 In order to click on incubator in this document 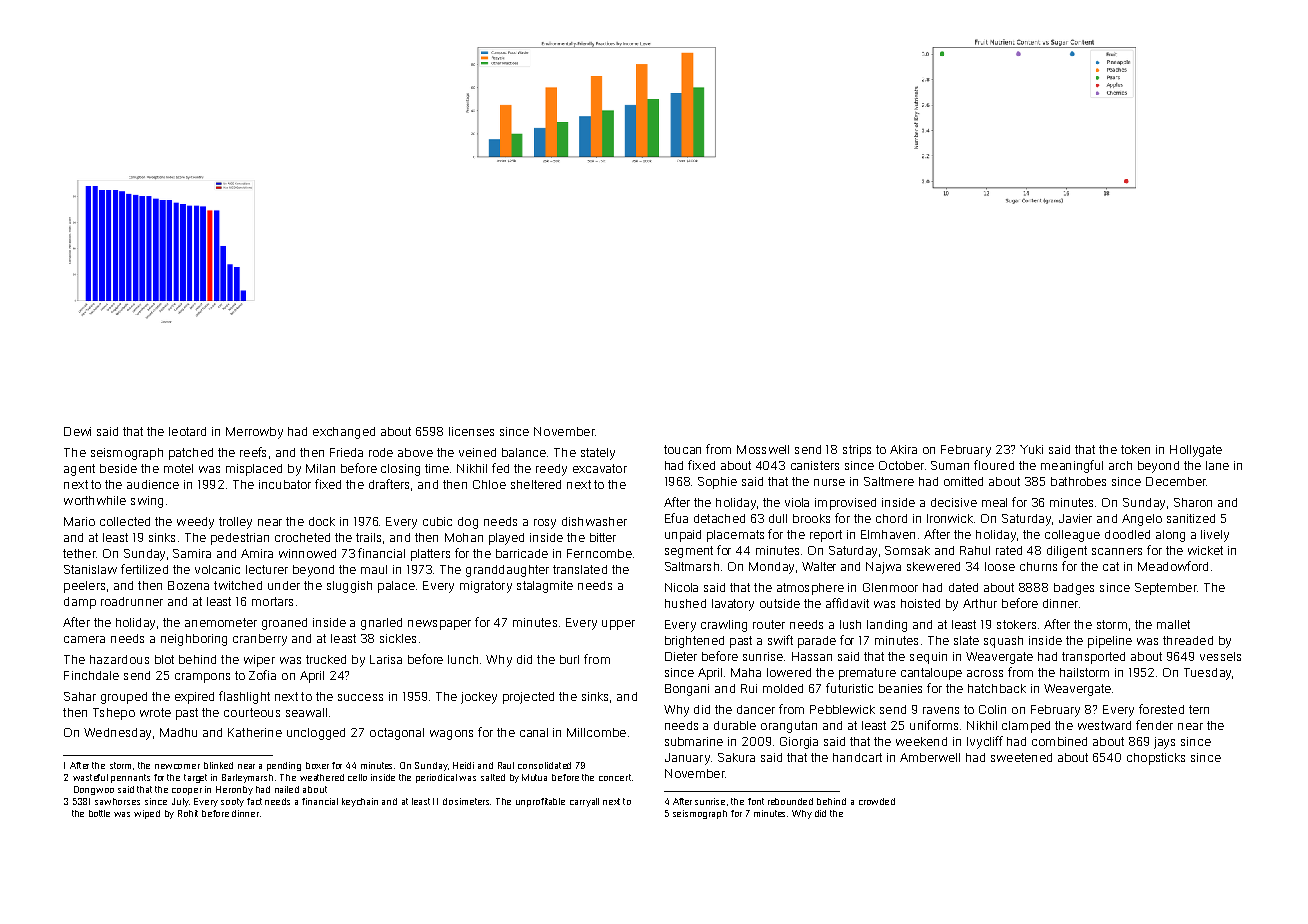, I will do `click(285, 484)`.
